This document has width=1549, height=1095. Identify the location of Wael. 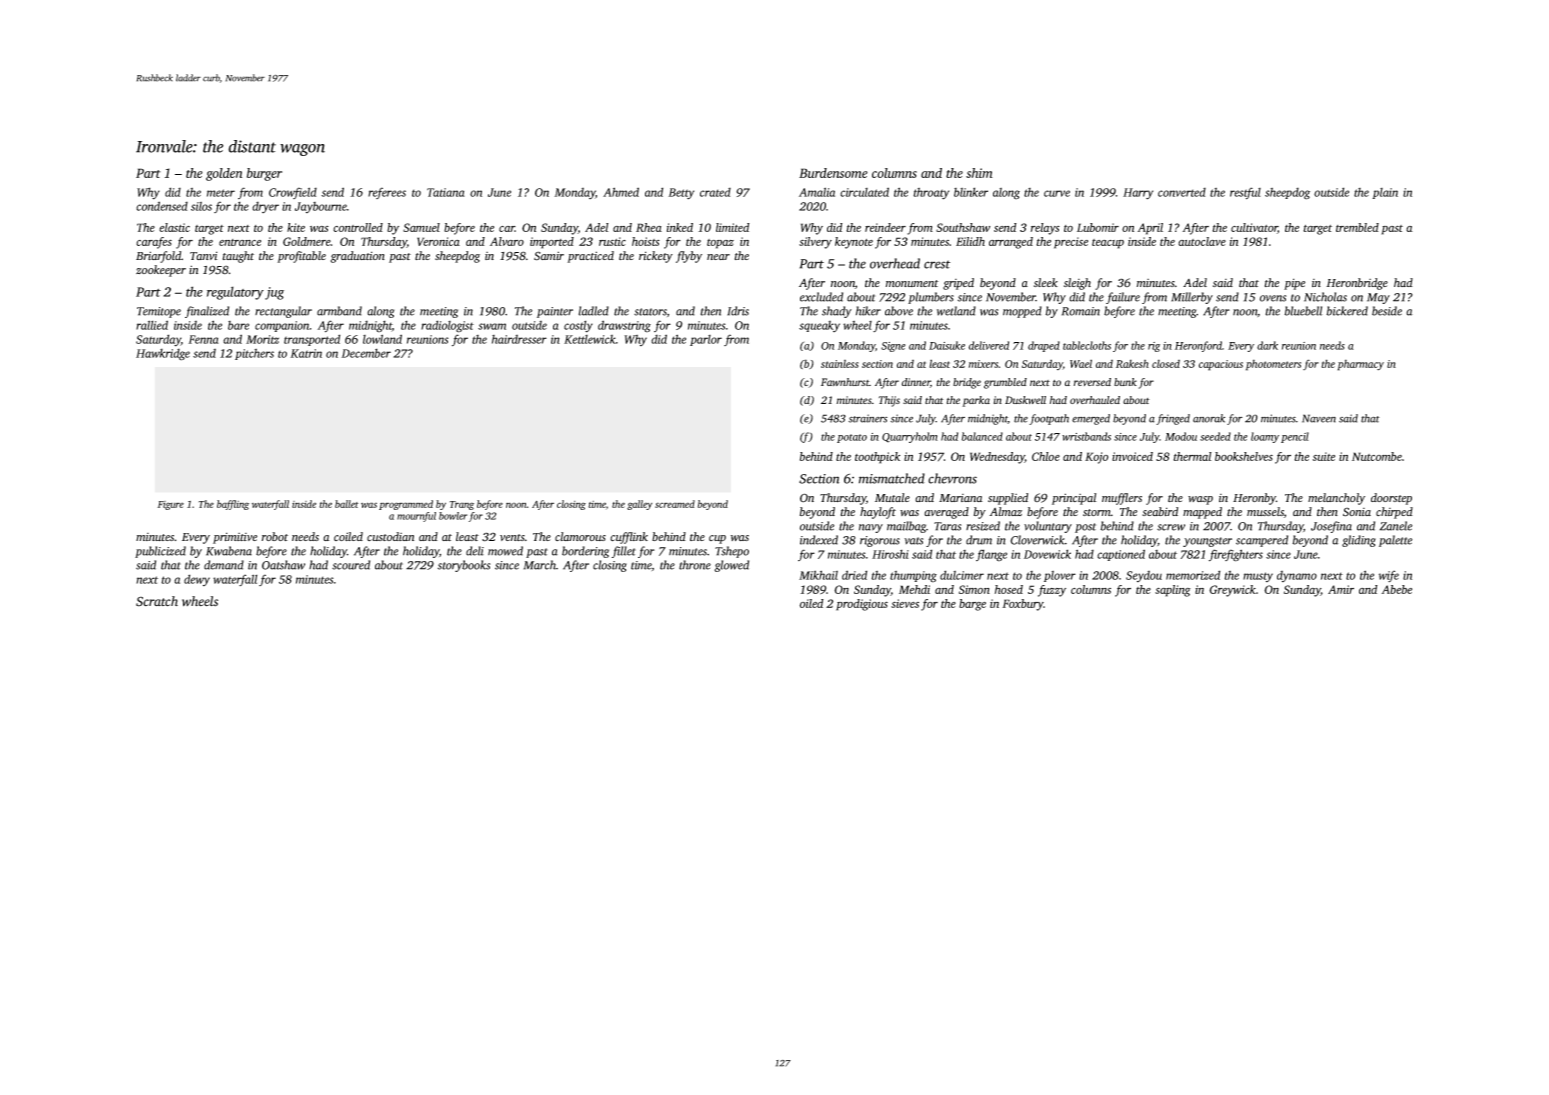
(1081, 363).
